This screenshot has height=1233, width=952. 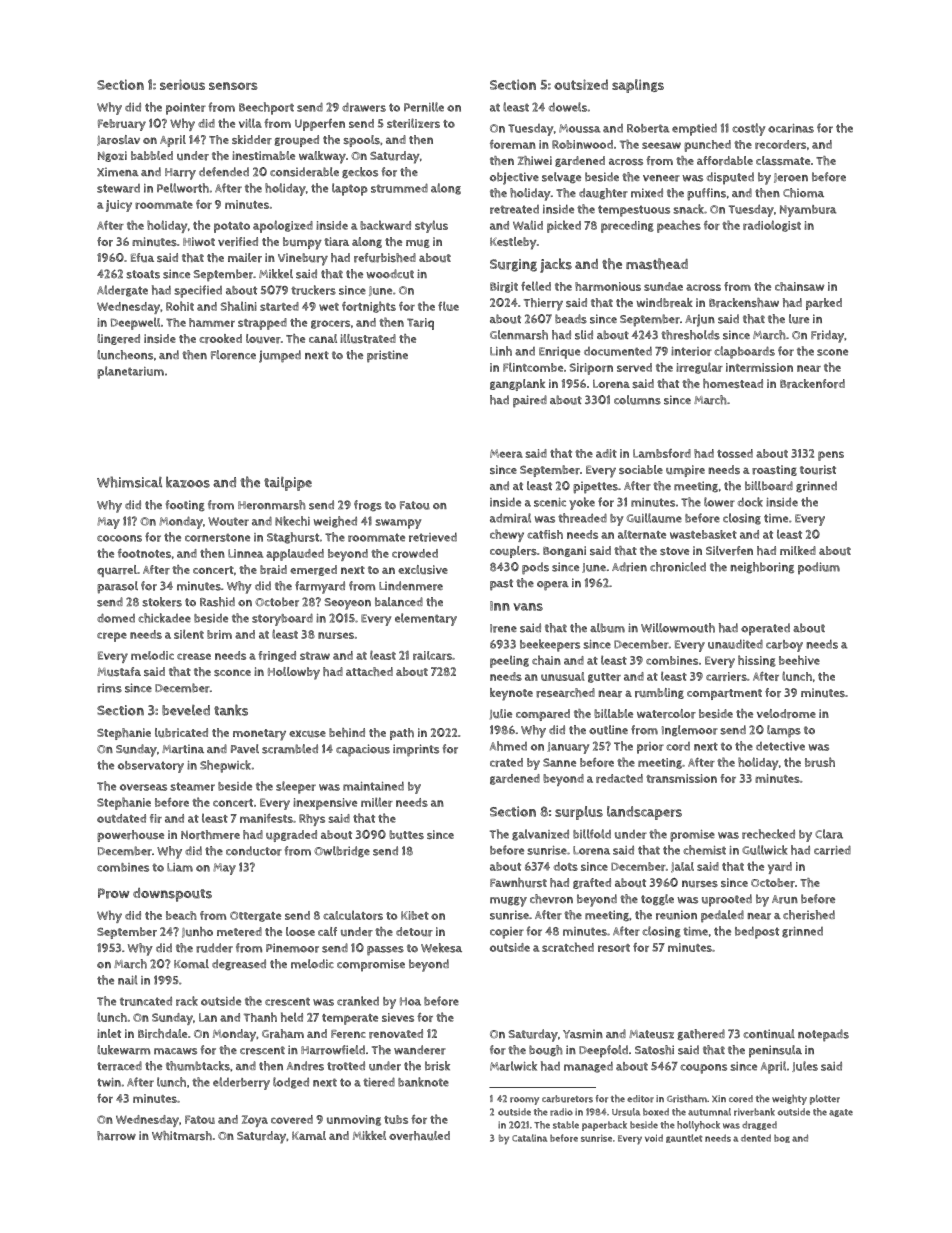 What do you see at coordinates (529, 1138) in the screenshot?
I see `Catalina` at bounding box center [529, 1138].
